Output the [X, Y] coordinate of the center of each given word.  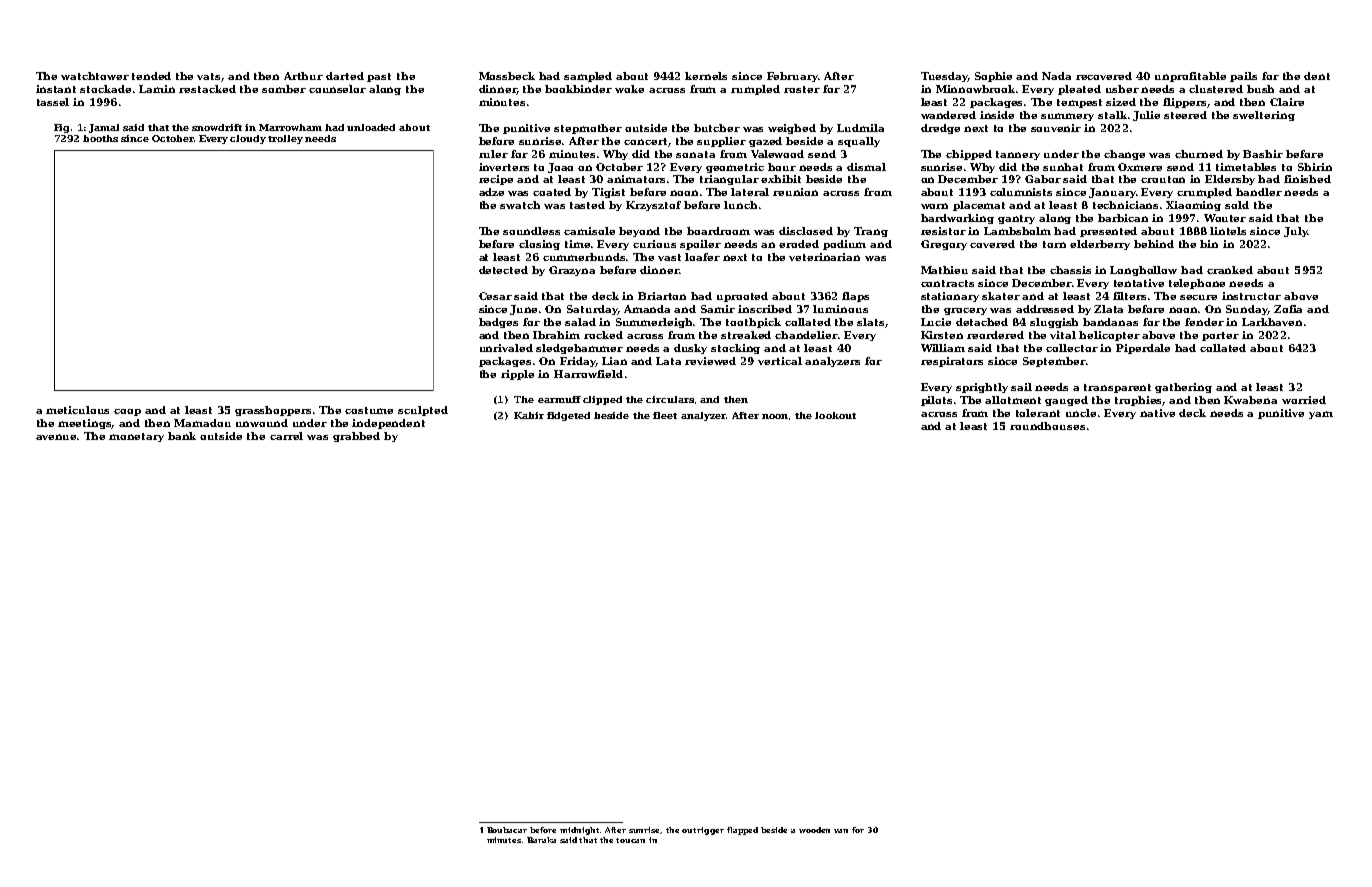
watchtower [95, 76]
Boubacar [507, 830]
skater [1001, 296]
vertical [780, 361]
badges [498, 323]
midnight [579, 831]
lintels [1228, 231]
